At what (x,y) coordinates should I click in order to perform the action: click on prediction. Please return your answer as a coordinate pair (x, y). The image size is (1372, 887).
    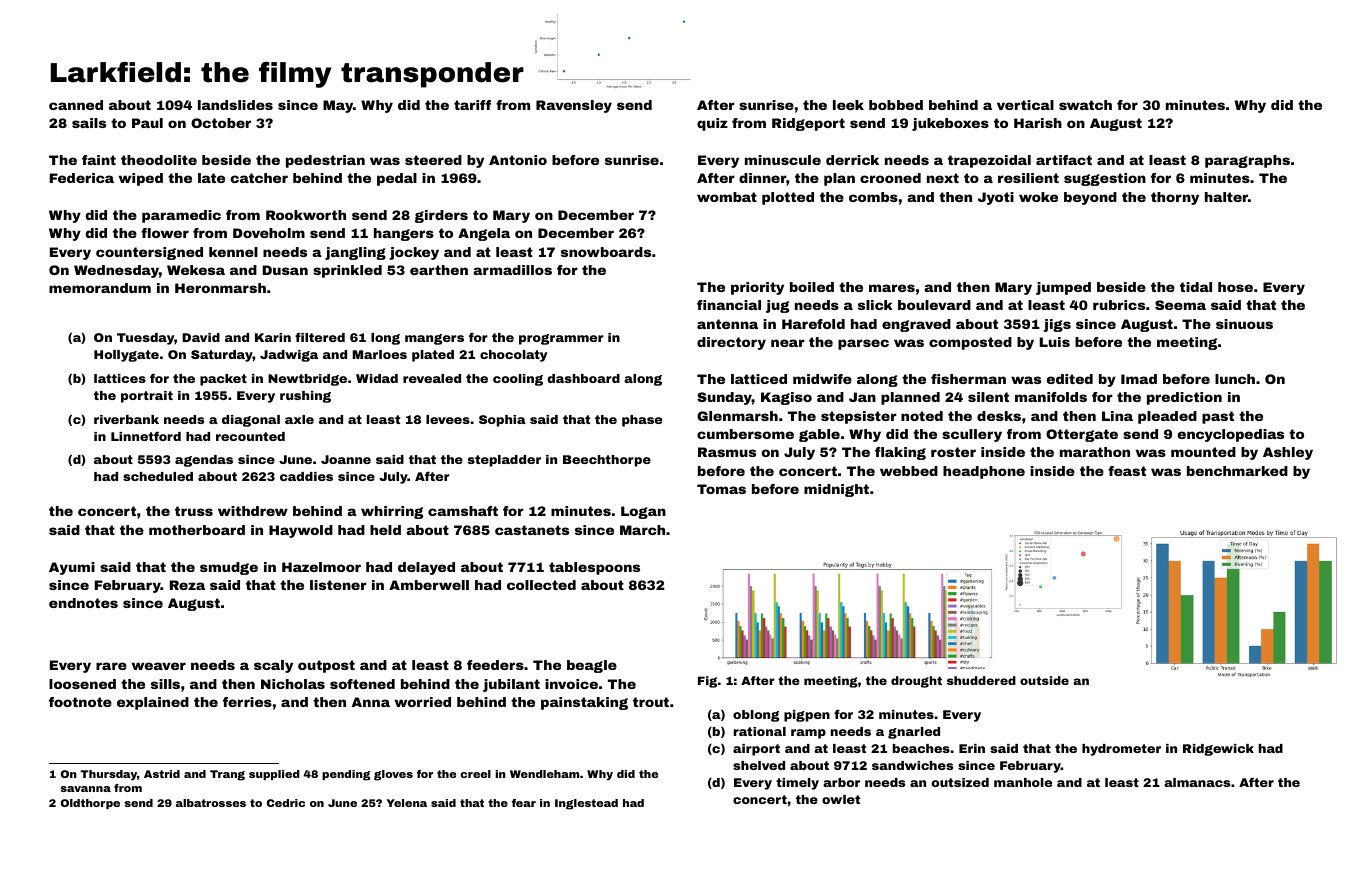
    Looking at the image, I should click on (1184, 398).
